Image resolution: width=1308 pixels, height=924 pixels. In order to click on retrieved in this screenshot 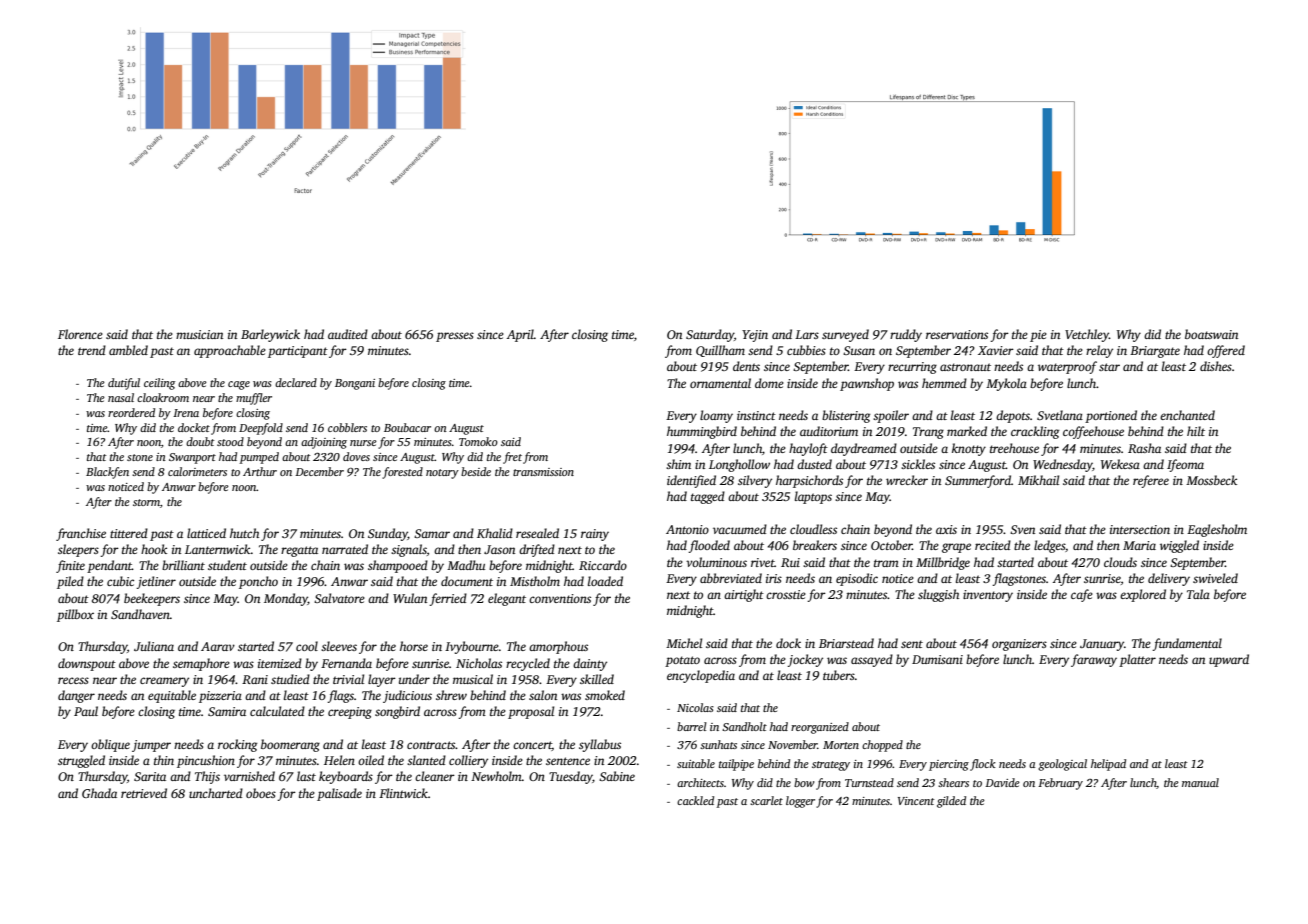, I will do `click(144, 793)`.
